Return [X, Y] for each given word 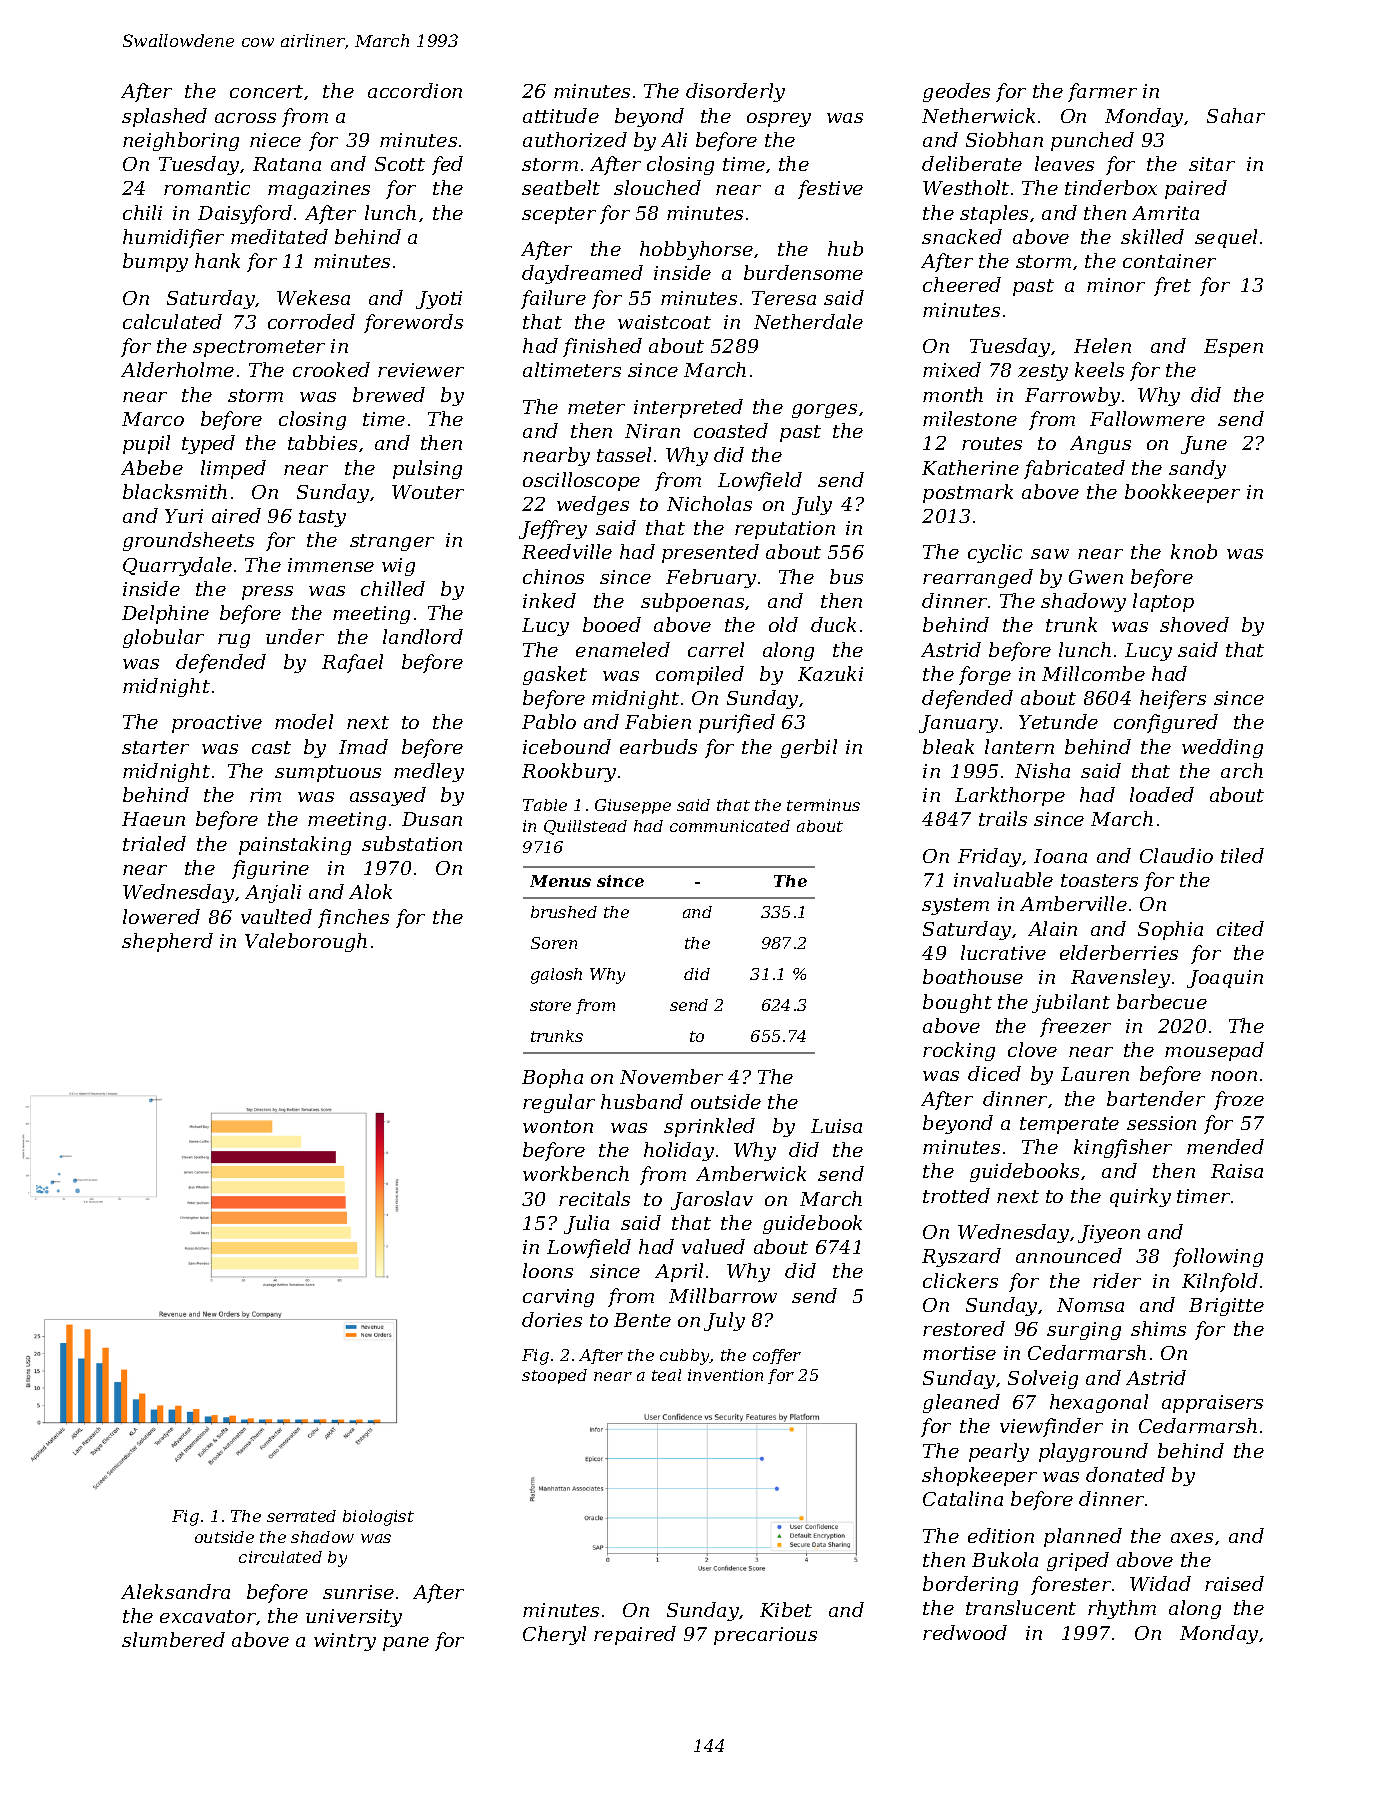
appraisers [1212, 1404]
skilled [1152, 236]
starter [155, 747]
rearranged [978, 578]
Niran [652, 431]
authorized [575, 139]
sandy [1197, 469]
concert [266, 91]
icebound [567, 746]
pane [406, 1644]
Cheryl [554, 1635]
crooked [331, 369]
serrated [301, 1516]
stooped [554, 1376]
